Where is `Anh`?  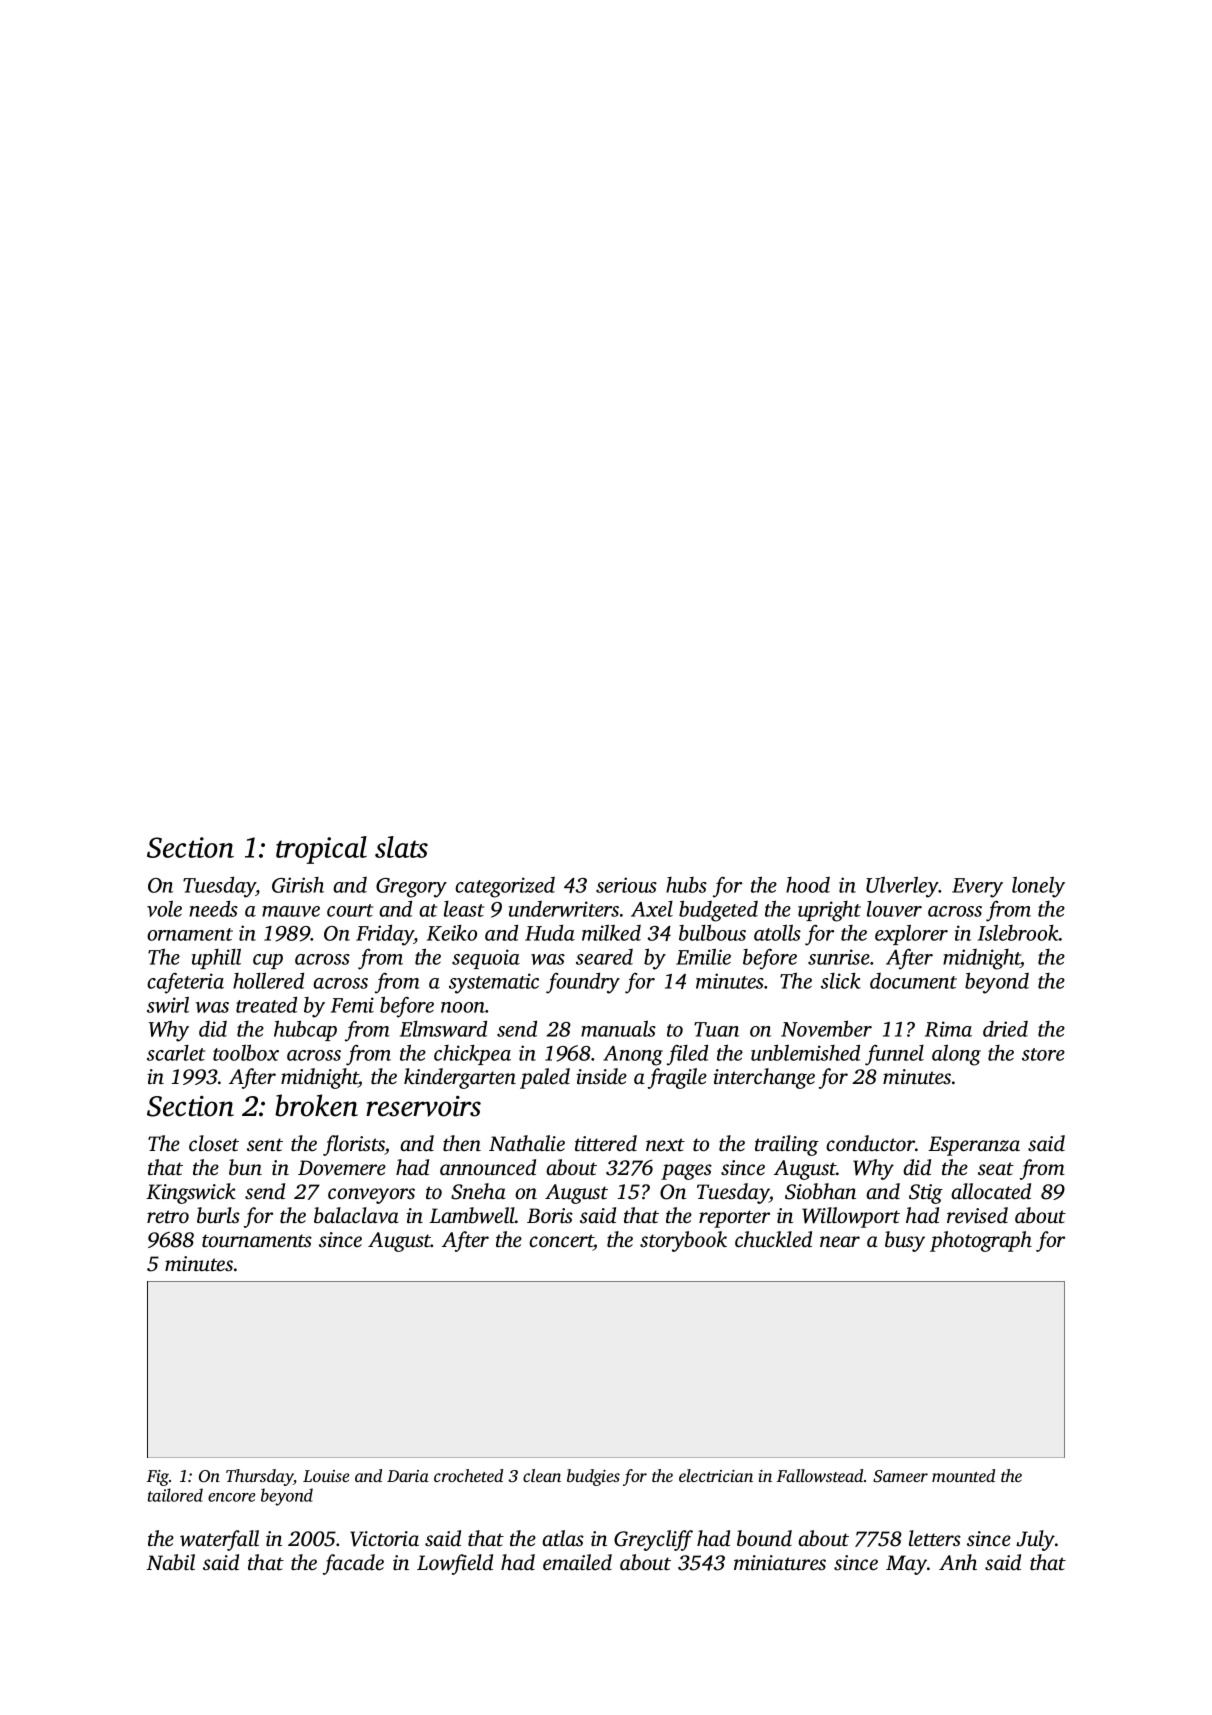
Anh is located at coordinates (958, 1562).
